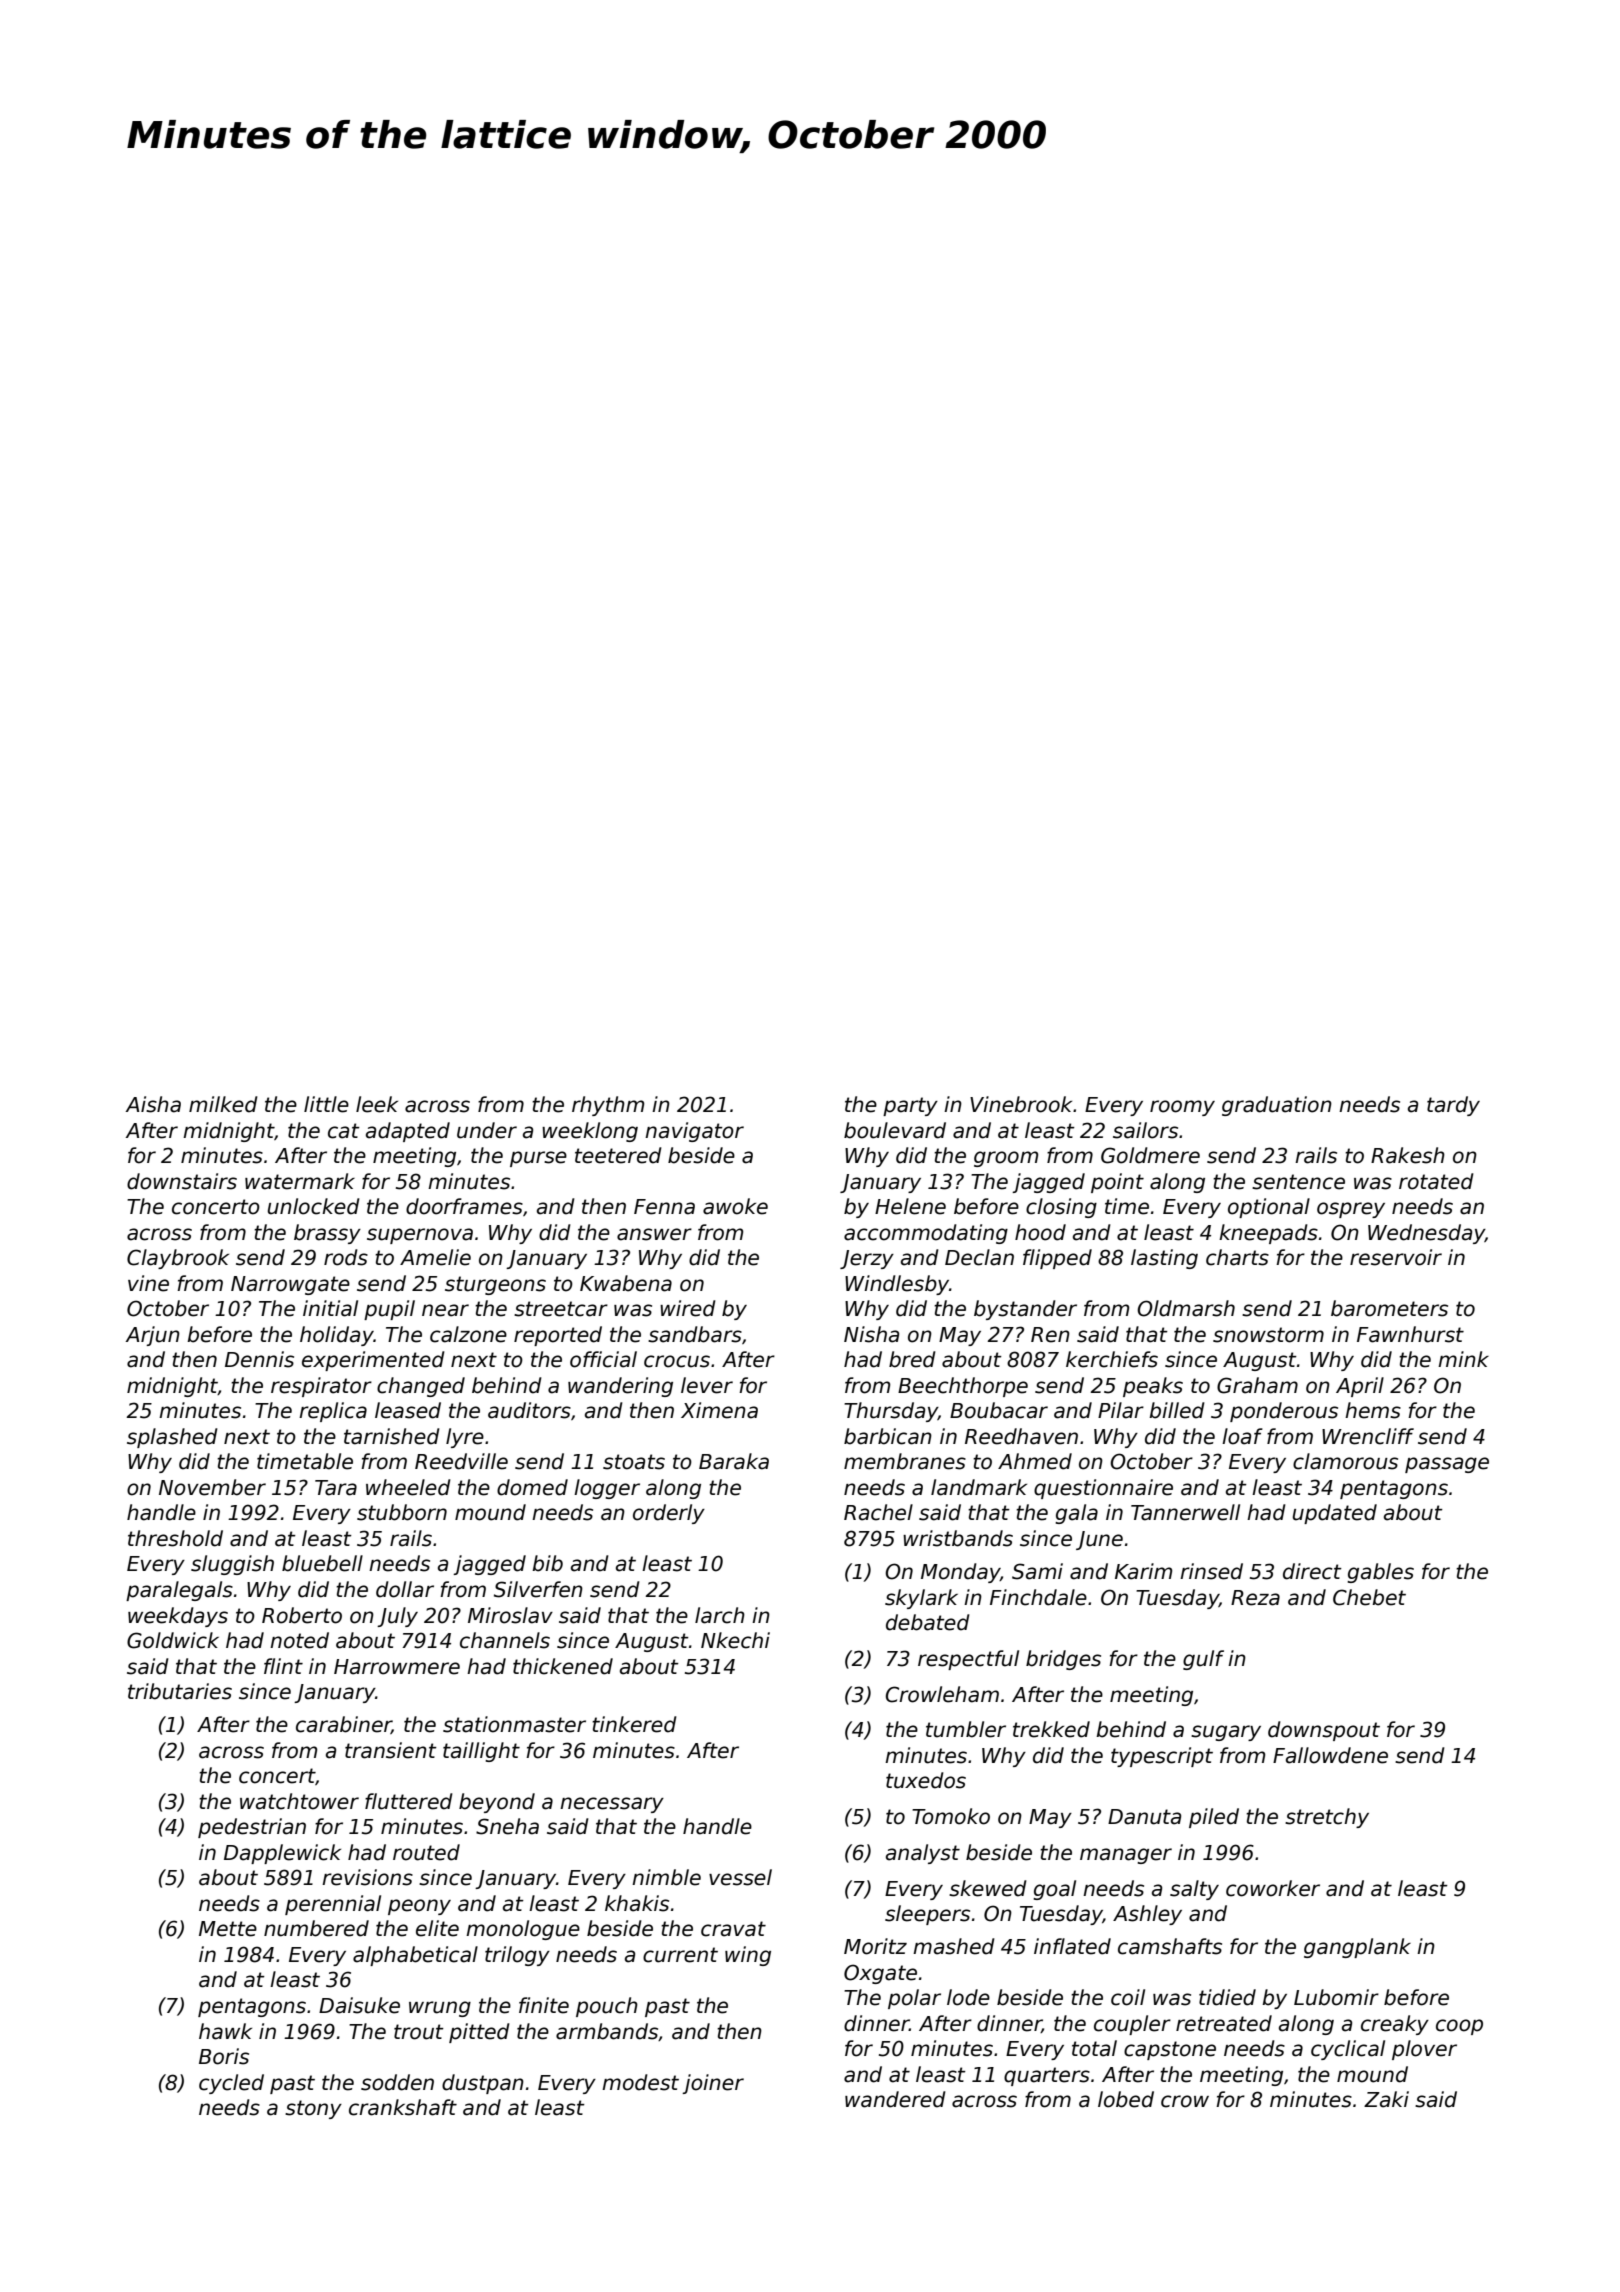 The width and height of the image is (1620, 2292). I want to click on flipped, so click(1057, 1259).
